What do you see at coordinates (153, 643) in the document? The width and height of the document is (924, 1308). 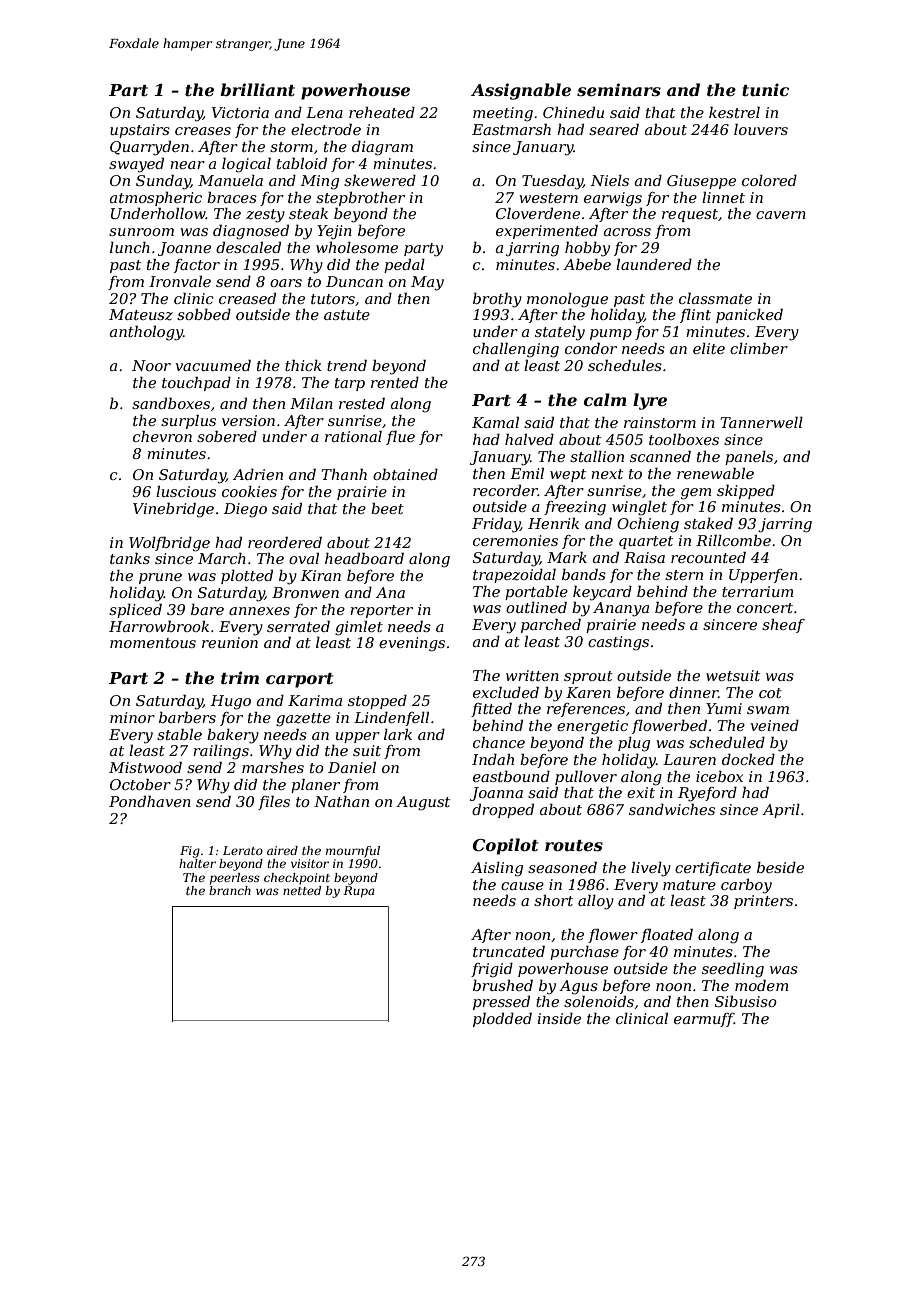 I see `momentous` at bounding box center [153, 643].
